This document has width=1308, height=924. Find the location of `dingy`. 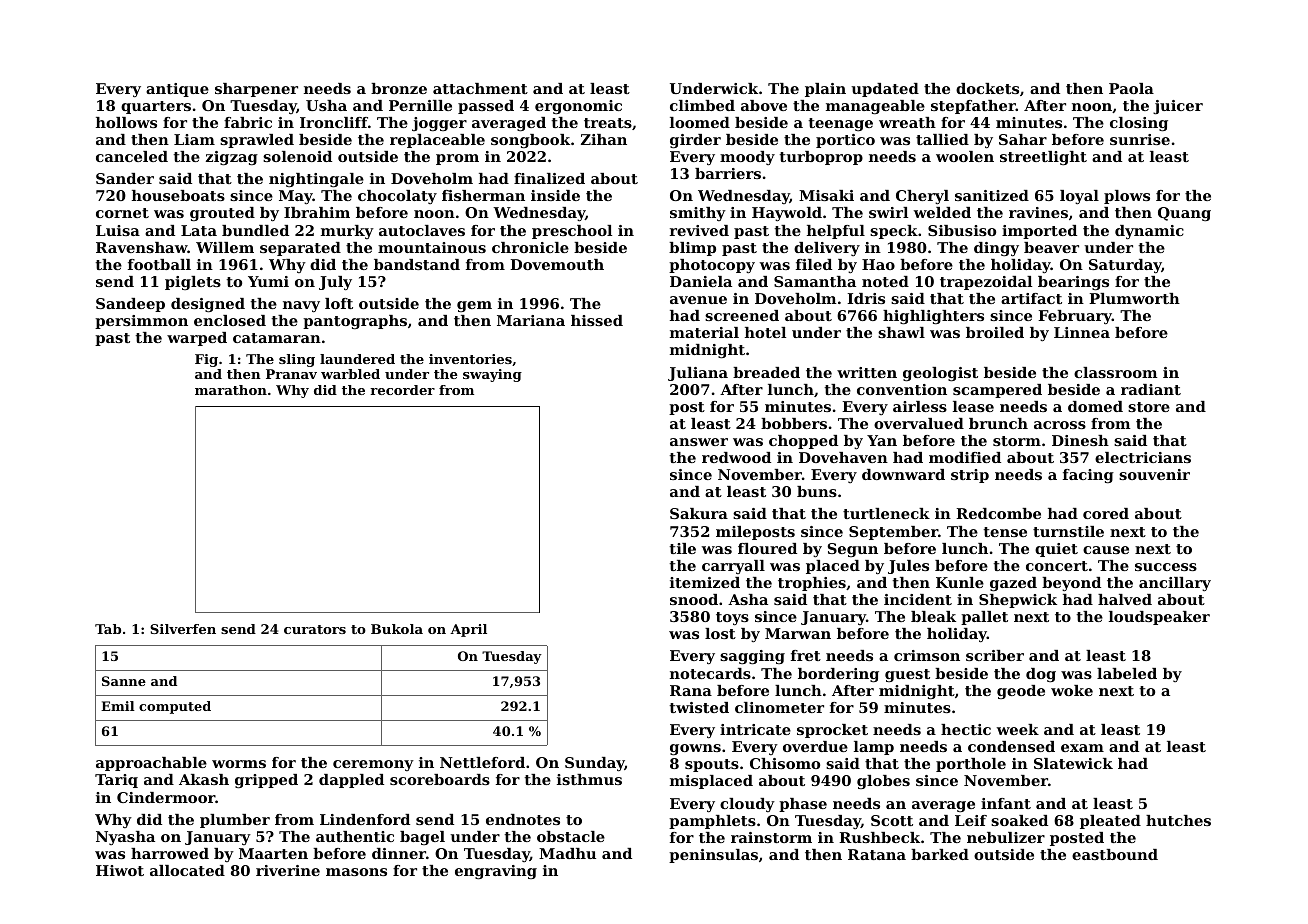

dingy is located at coordinates (996, 249).
